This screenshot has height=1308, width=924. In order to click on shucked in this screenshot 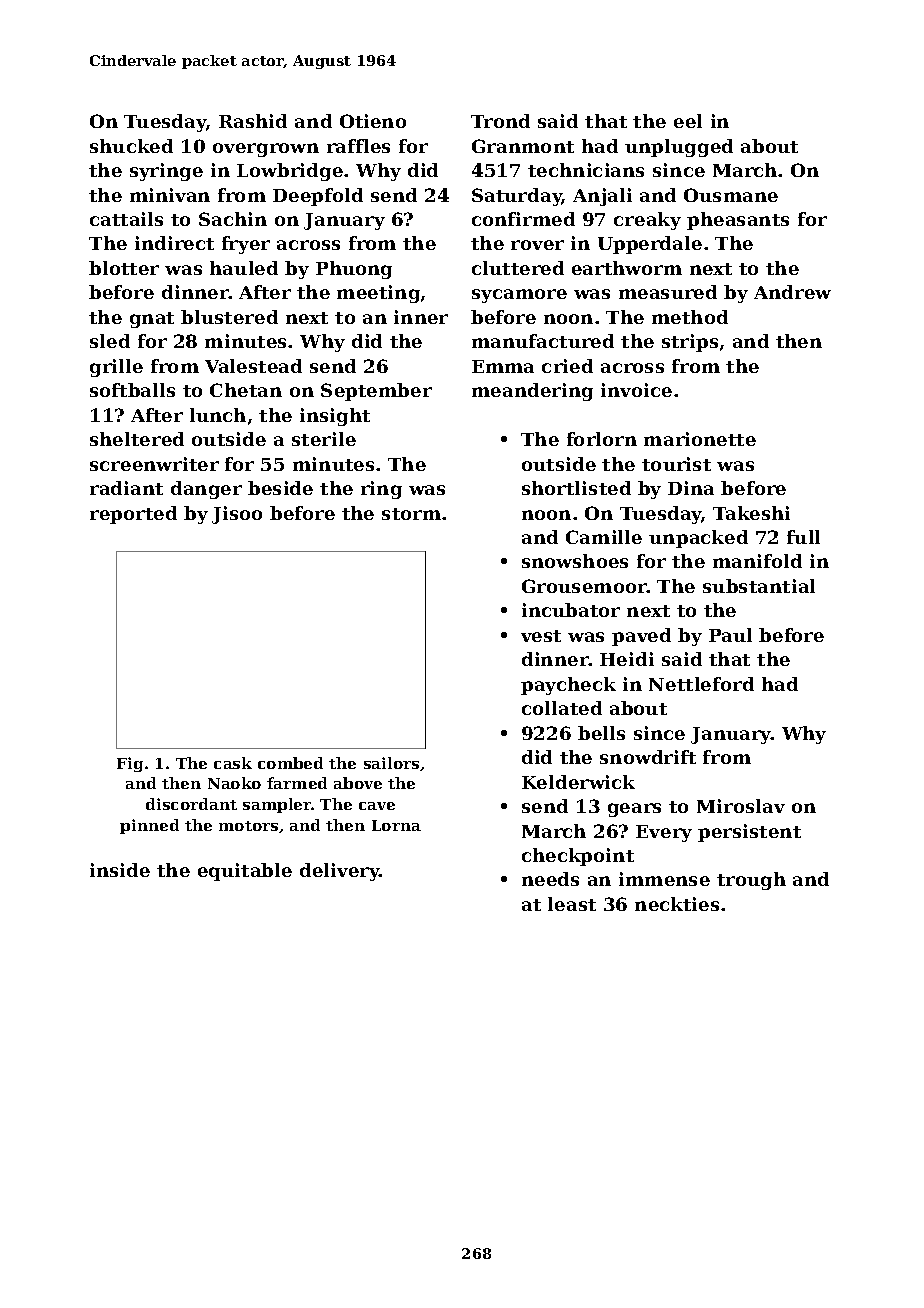, I will do `click(131, 146)`.
